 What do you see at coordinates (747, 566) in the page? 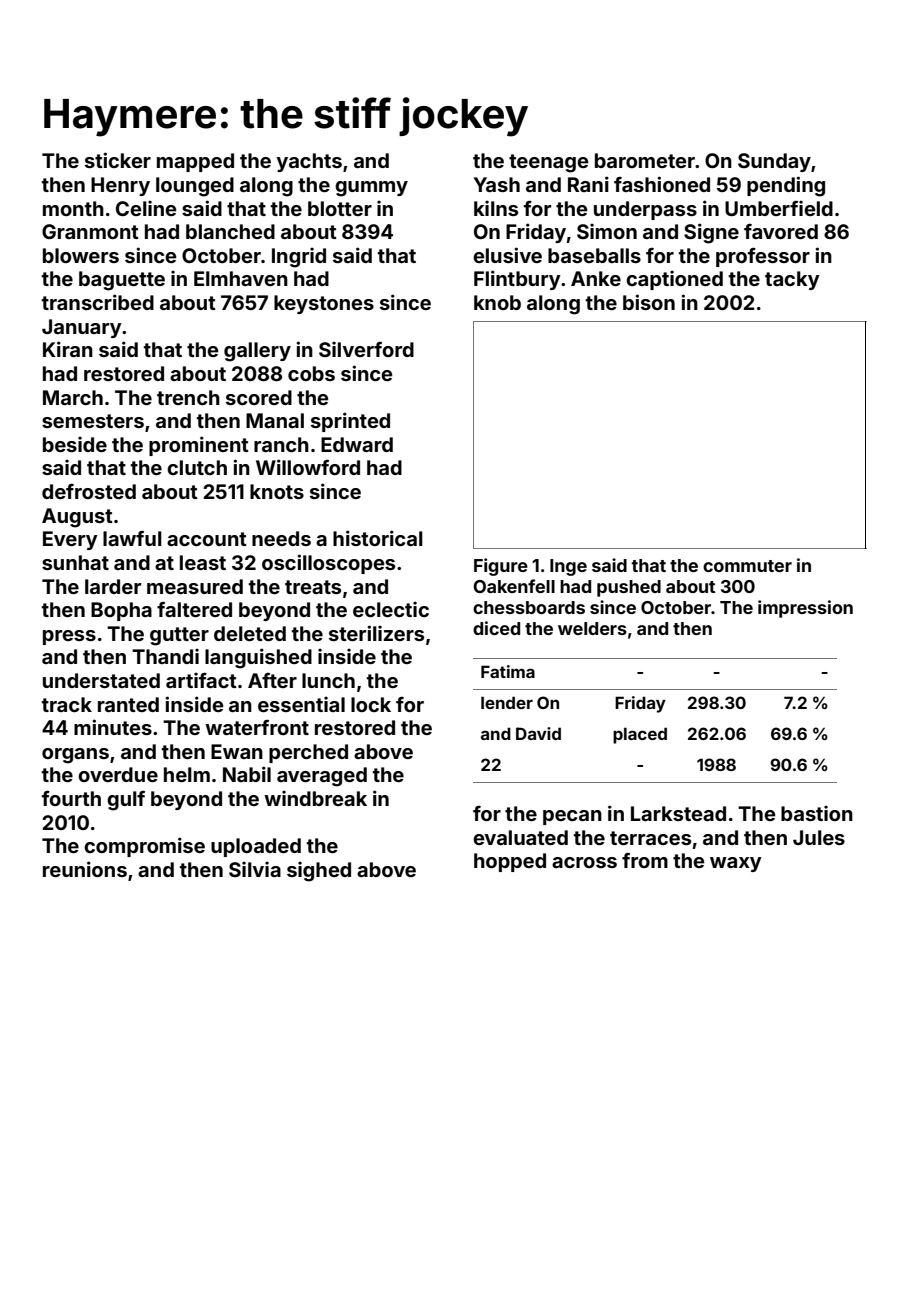
I see `commuter` at bounding box center [747, 566].
